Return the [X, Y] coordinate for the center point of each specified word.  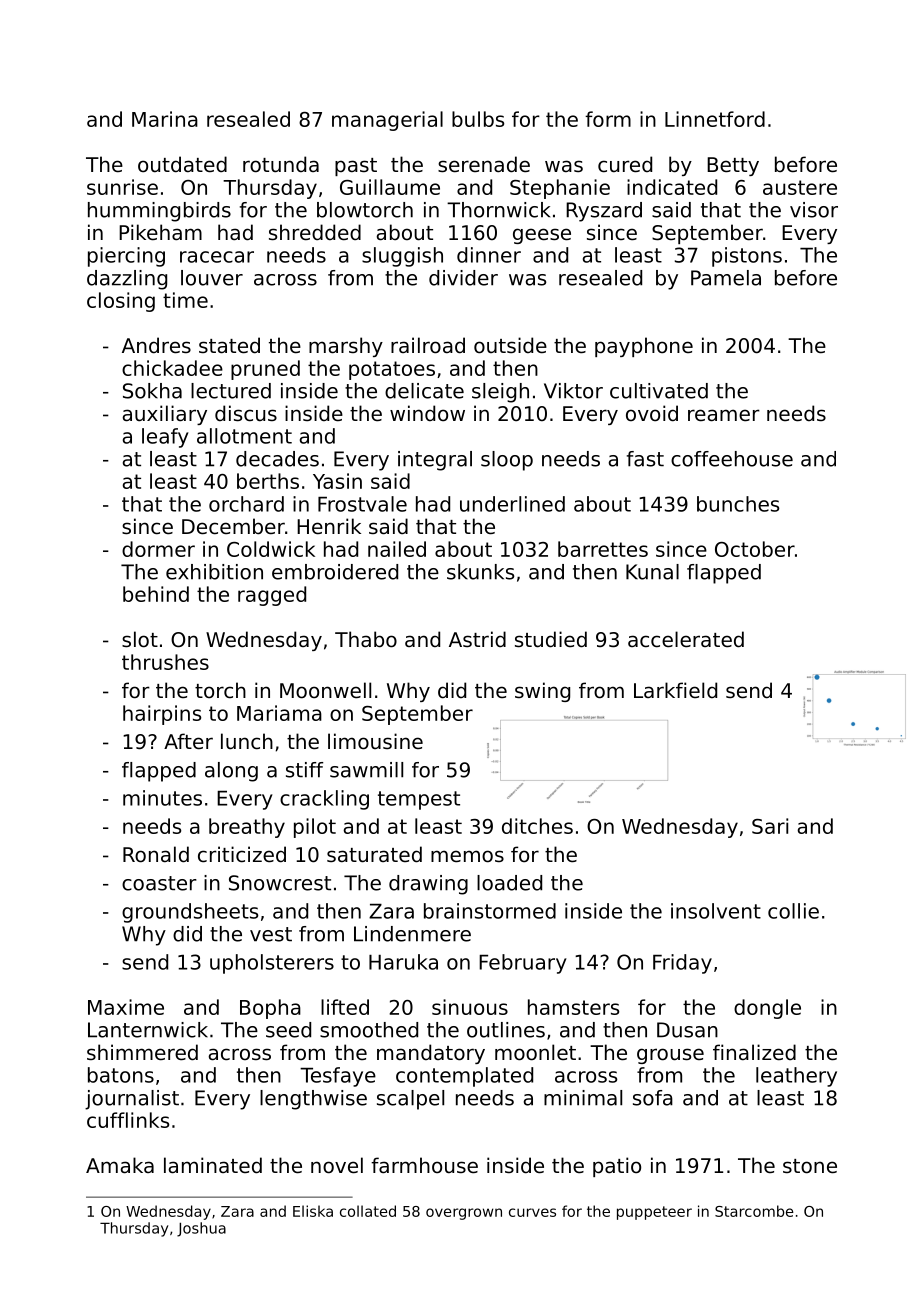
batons [121, 1075]
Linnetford [715, 119]
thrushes [165, 662]
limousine [375, 741]
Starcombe [754, 1211]
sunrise [122, 187]
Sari [770, 826]
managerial [387, 121]
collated [368, 1211]
